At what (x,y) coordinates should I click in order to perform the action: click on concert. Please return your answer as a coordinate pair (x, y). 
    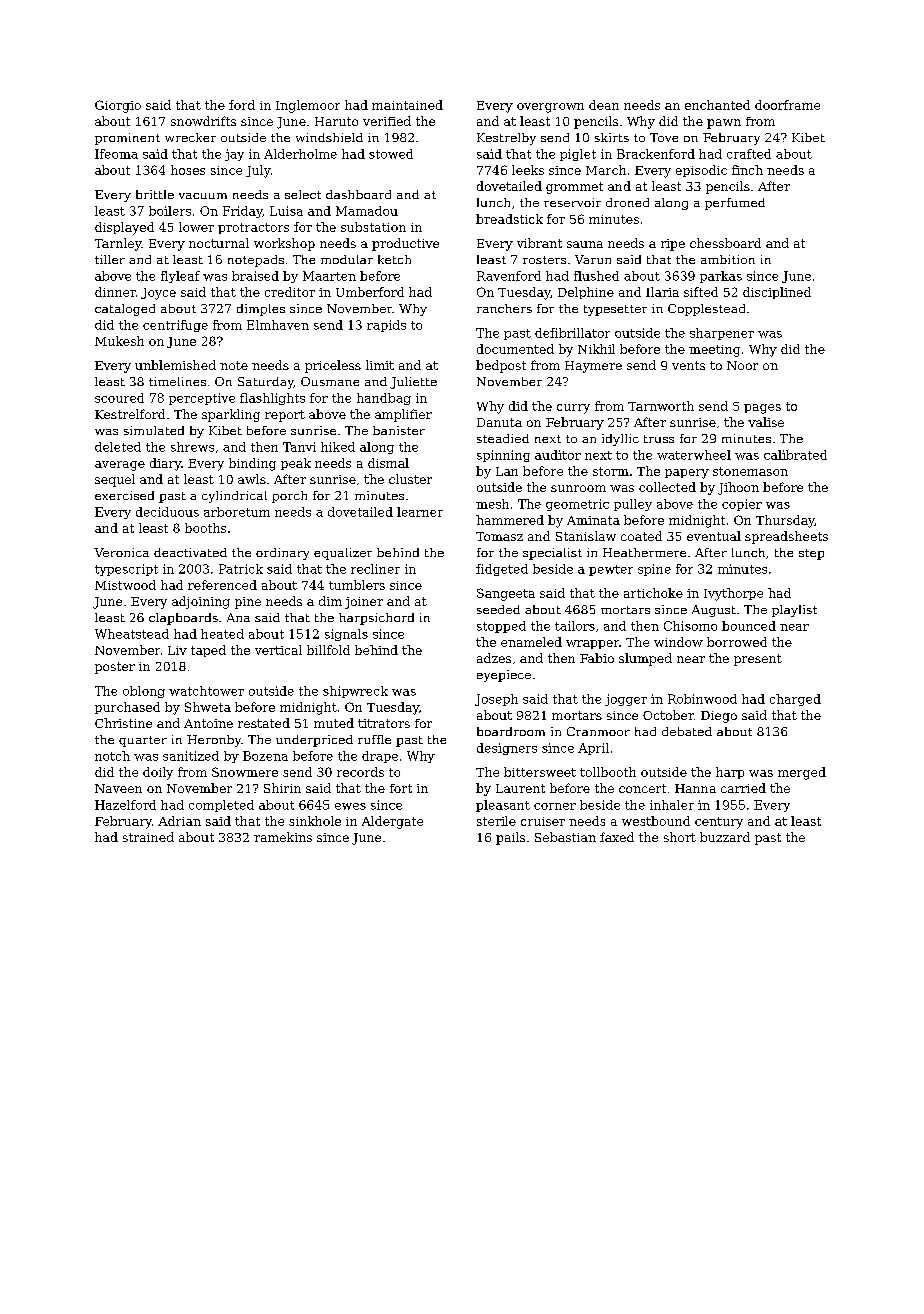
    Looking at the image, I should click on (642, 788).
